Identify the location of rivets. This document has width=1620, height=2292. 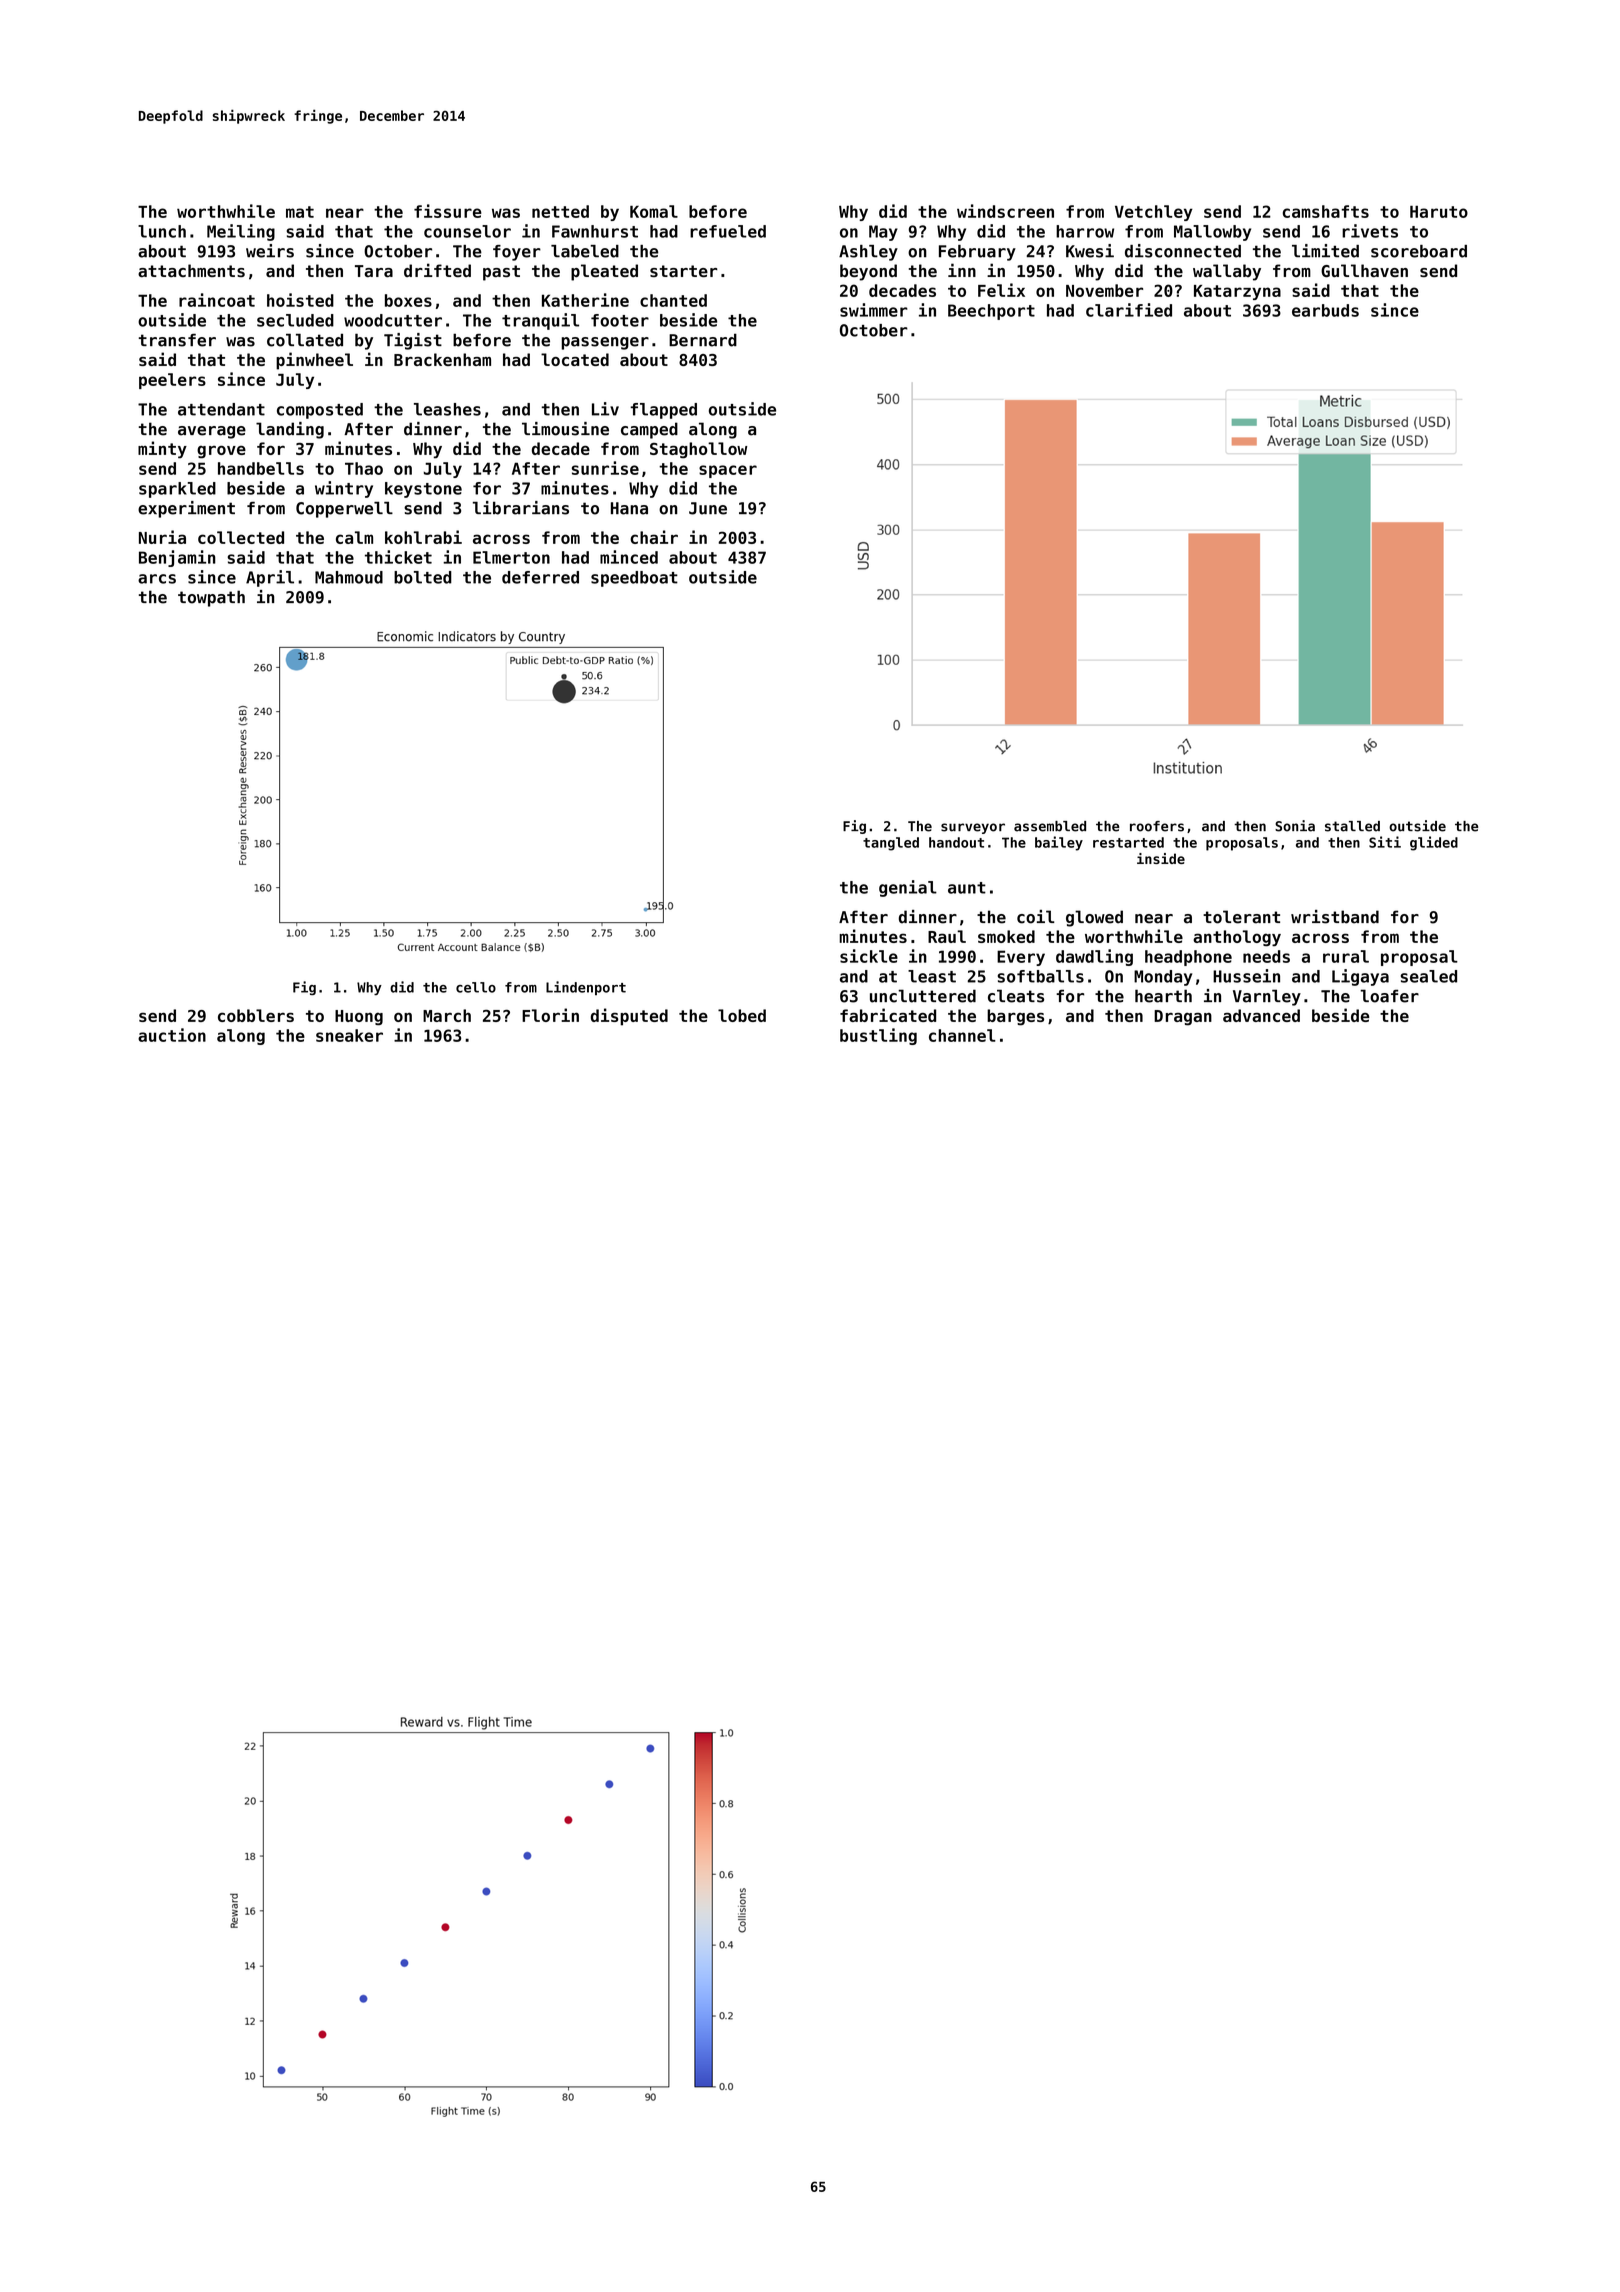
(1370, 231).
